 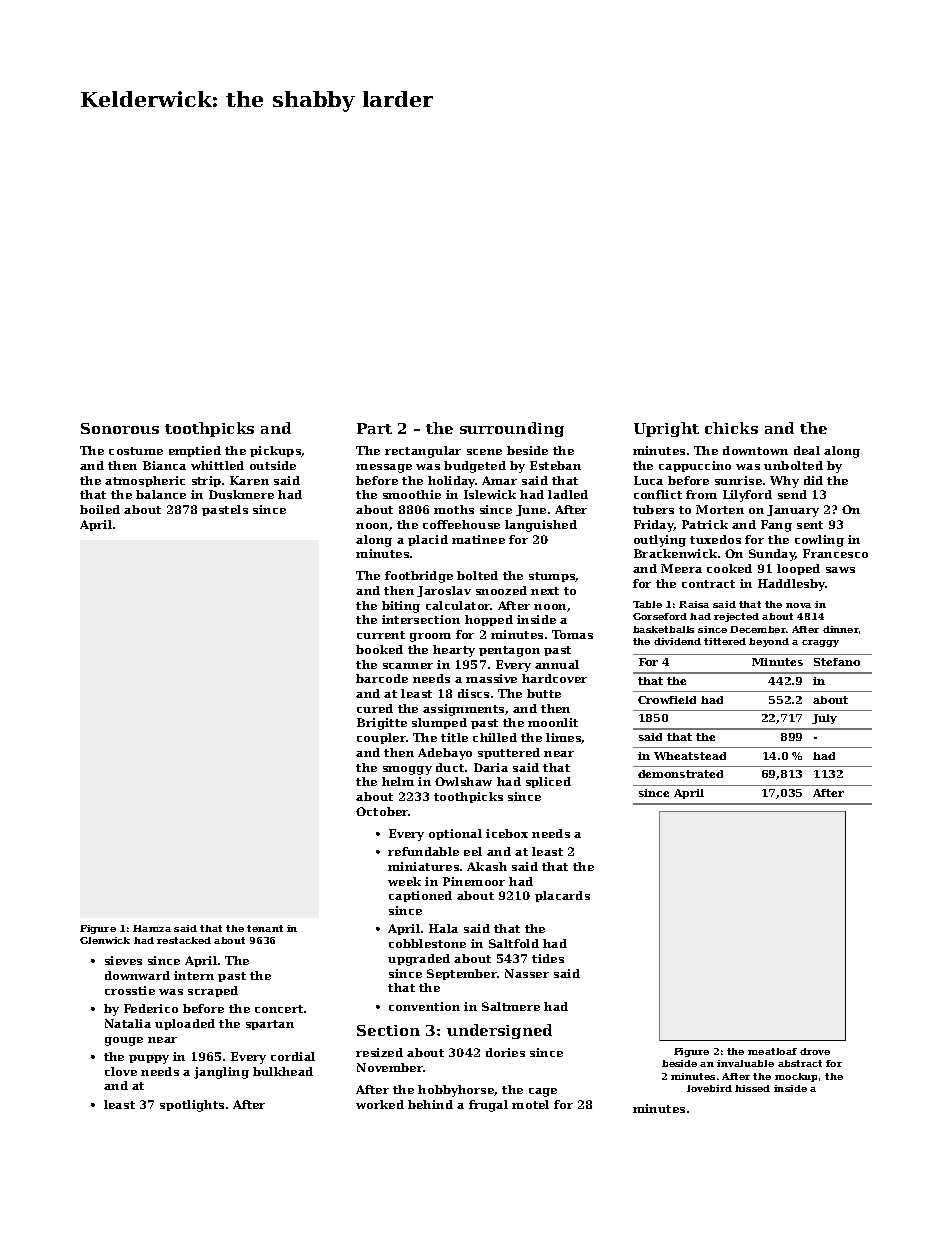 What do you see at coordinates (419, 960) in the screenshot?
I see `upgraded` at bounding box center [419, 960].
